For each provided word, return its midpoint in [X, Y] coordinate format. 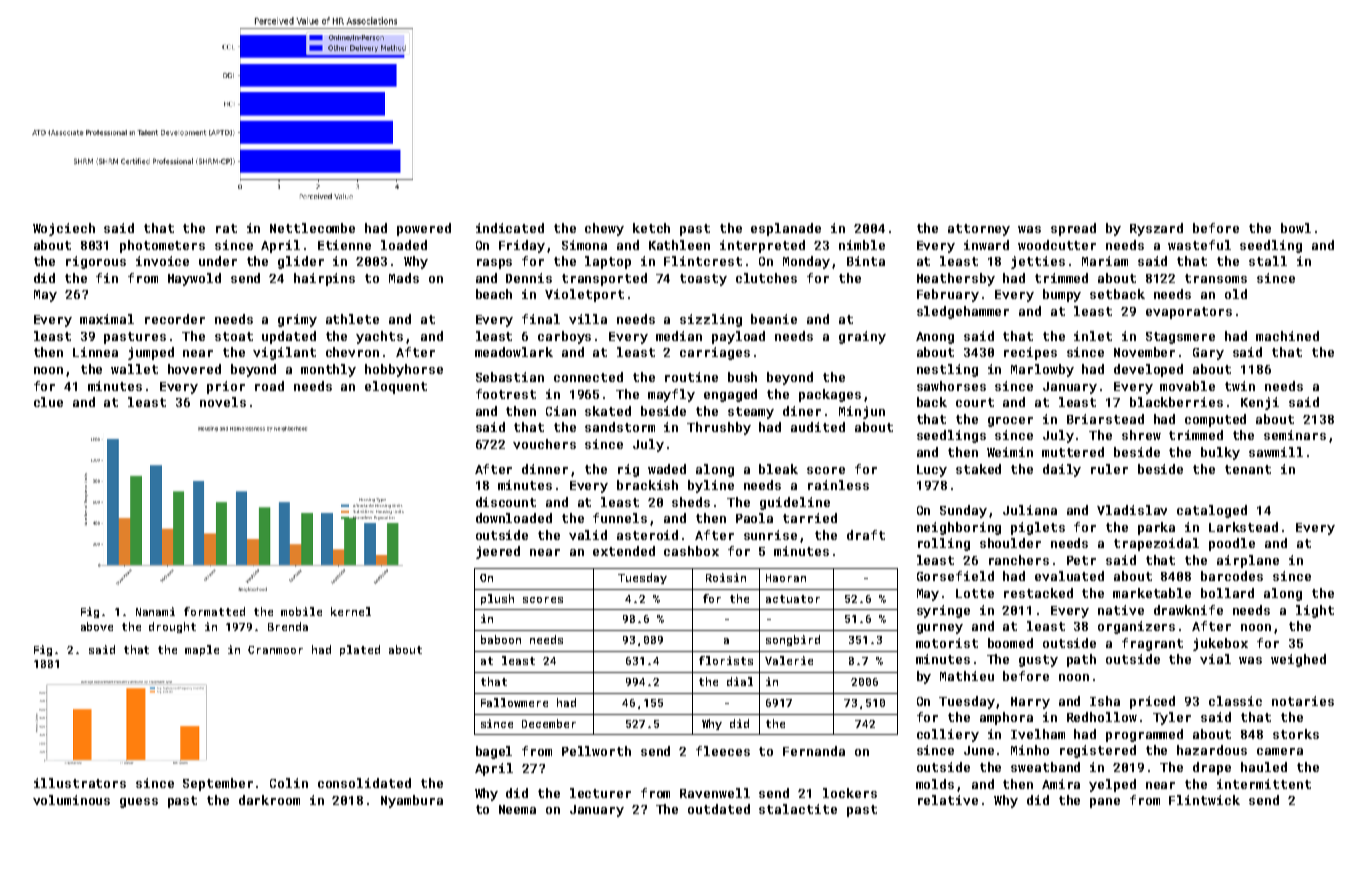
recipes [1030, 353]
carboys [564, 337]
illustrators [80, 783]
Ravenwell [715, 793]
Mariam [1105, 261]
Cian [561, 411]
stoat [234, 336]
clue [48, 402]
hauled [1264, 767]
